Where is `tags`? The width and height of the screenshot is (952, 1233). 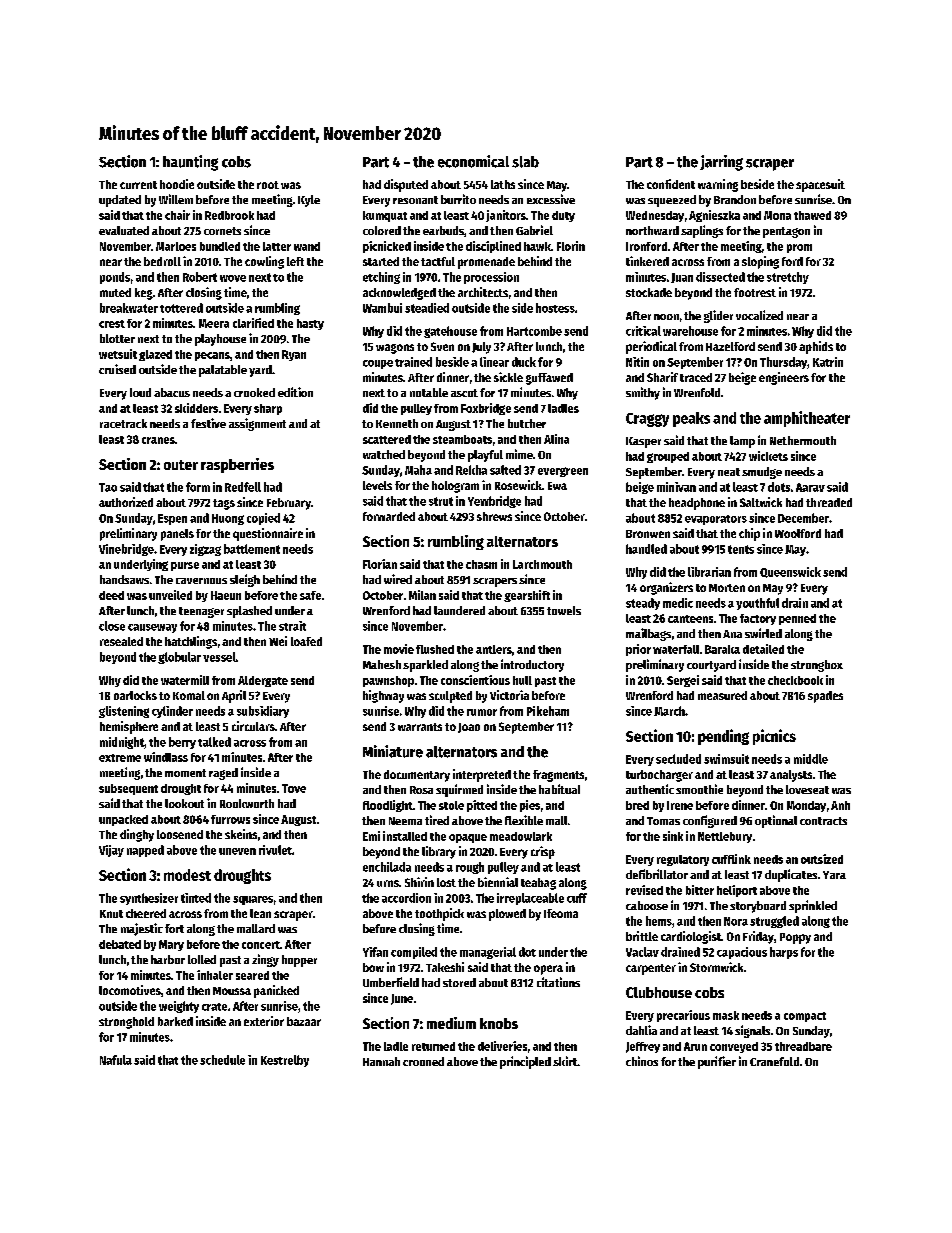
tags is located at coordinates (224, 504).
